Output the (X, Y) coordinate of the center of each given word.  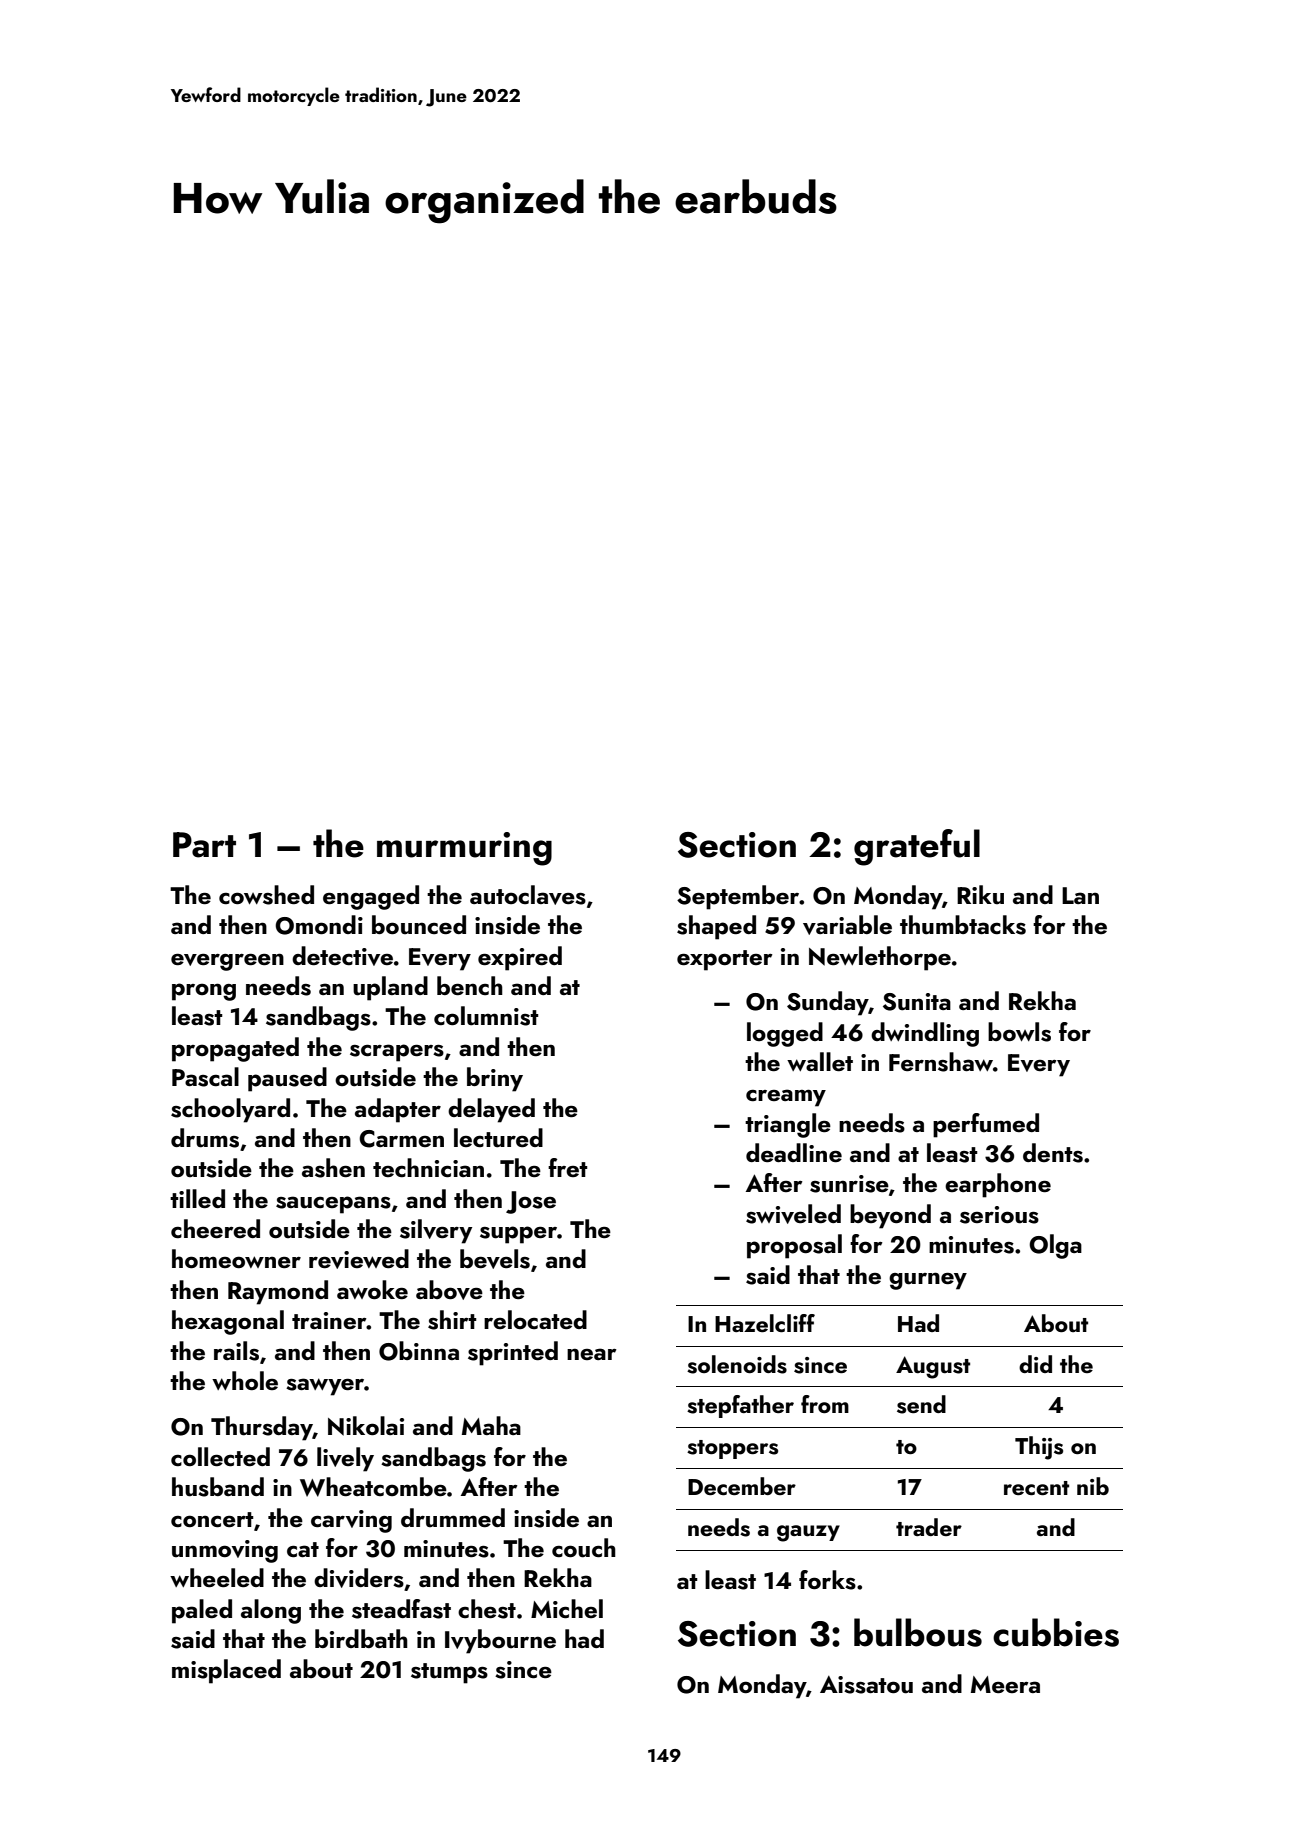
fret (568, 1167)
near (591, 1354)
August (933, 1367)
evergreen (227, 962)
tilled (197, 1198)
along (271, 1611)
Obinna (419, 1351)
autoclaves (528, 895)
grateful (917, 847)
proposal (794, 1246)
